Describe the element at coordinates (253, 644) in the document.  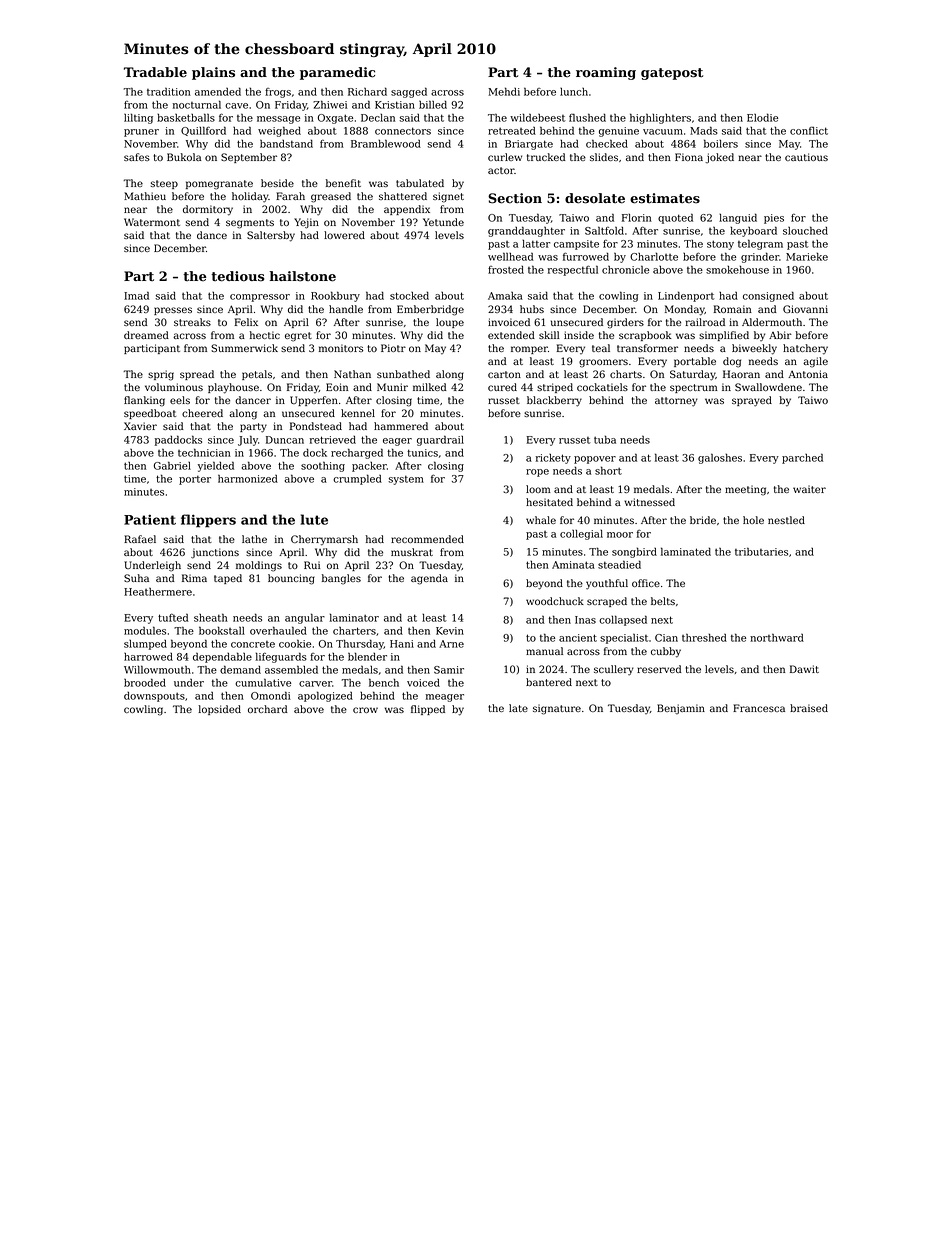
I see `concrete` at that location.
